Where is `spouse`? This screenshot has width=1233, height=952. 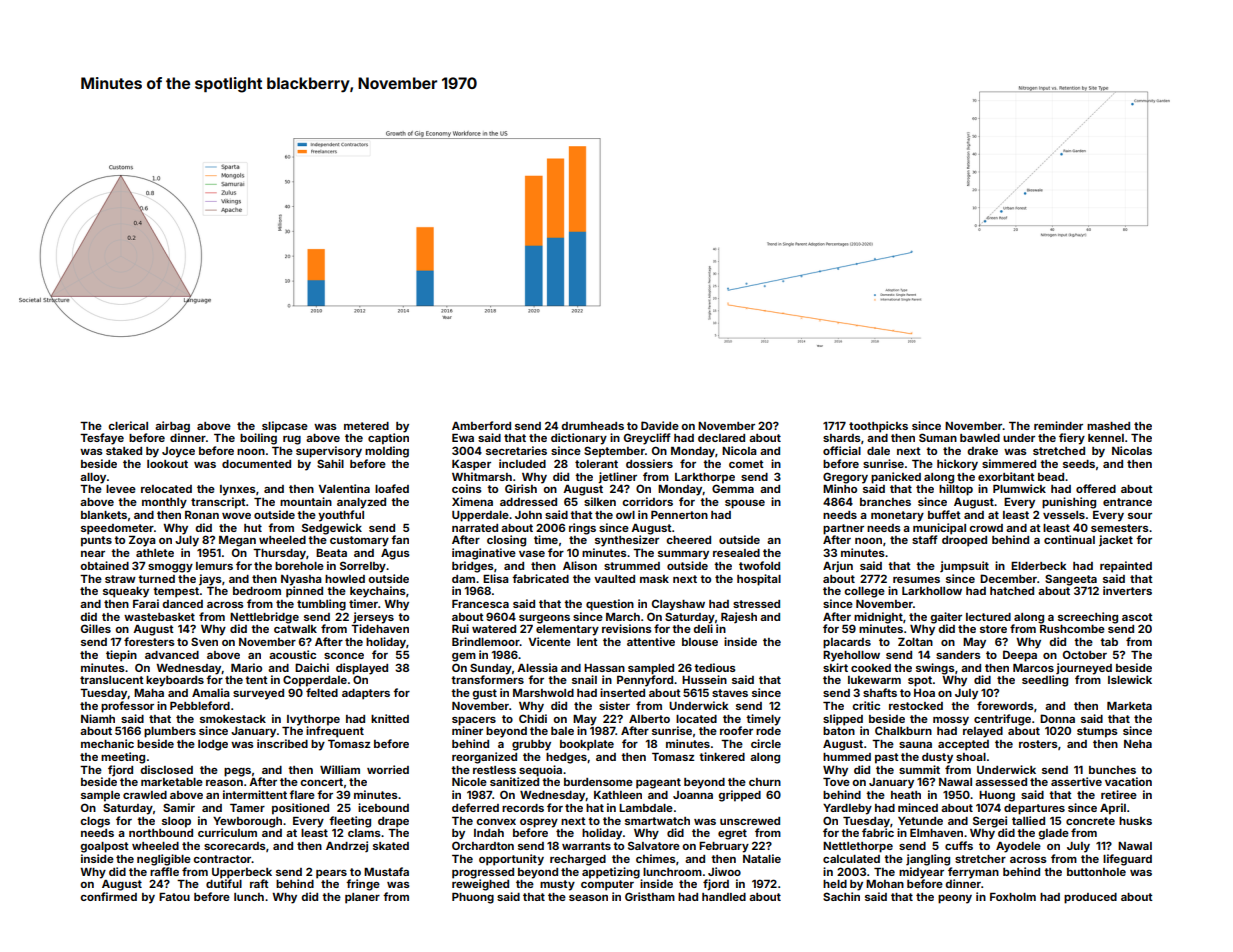
spouse is located at coordinates (745, 504).
